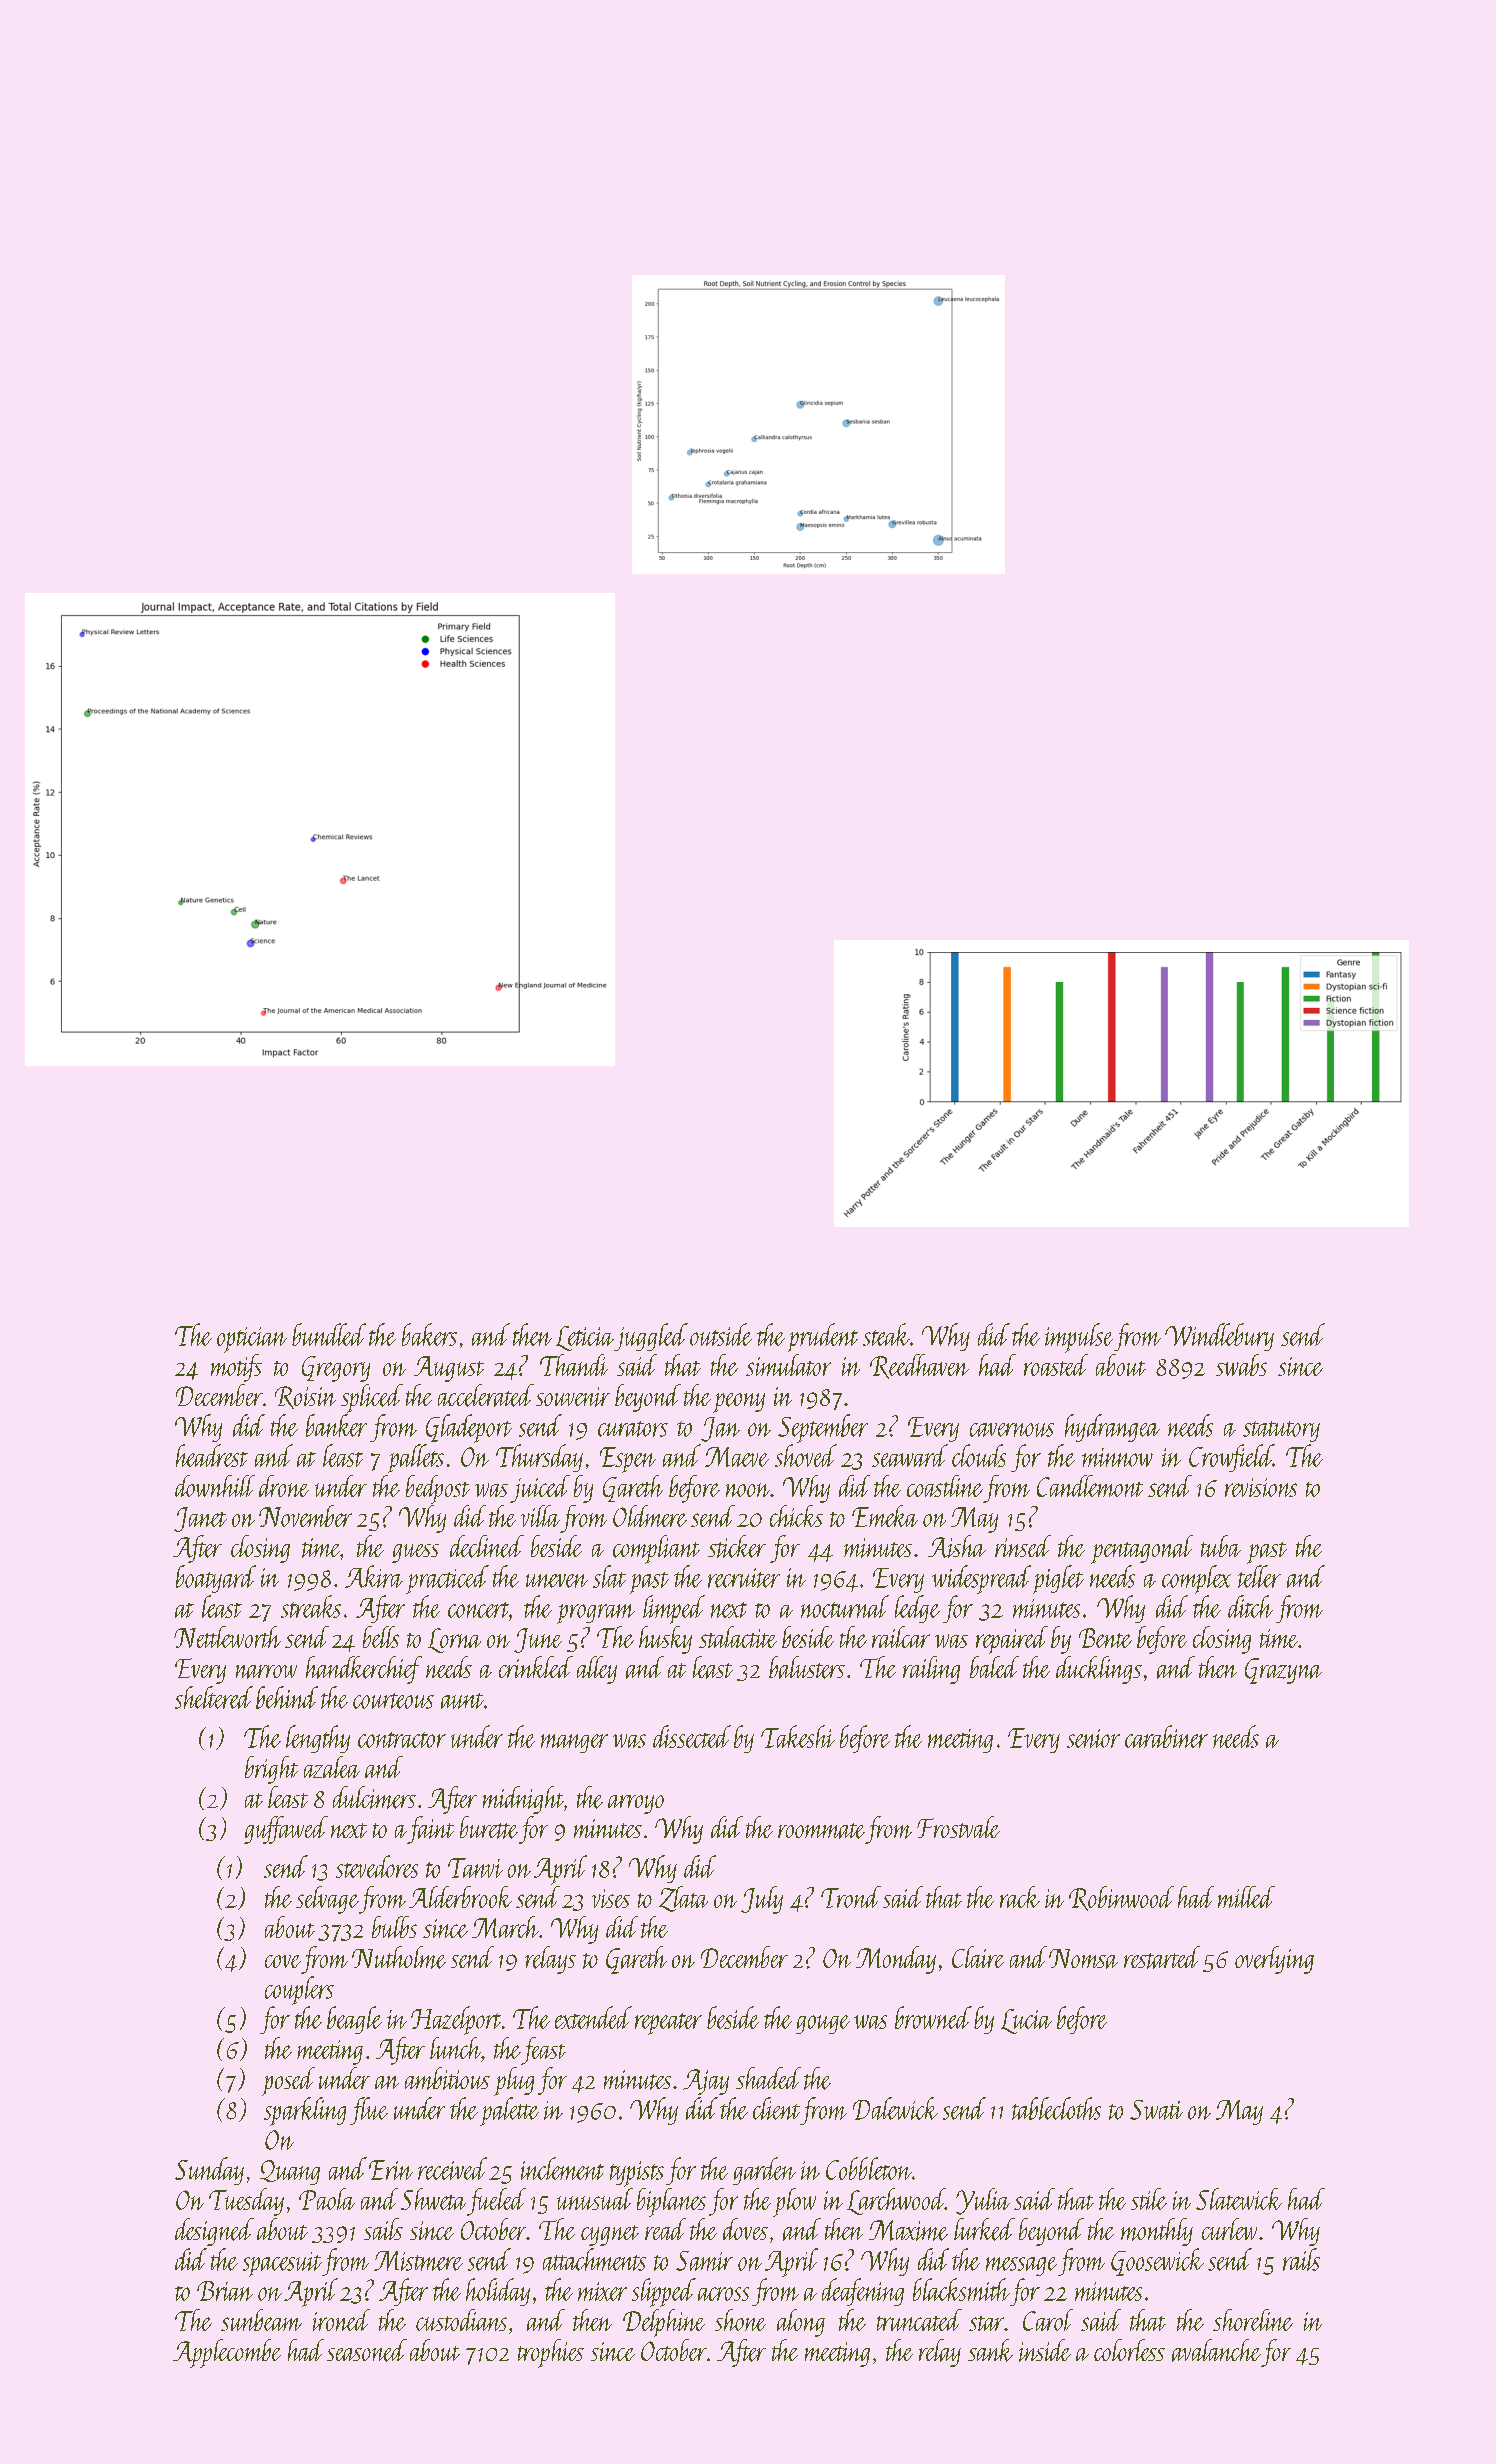 Image resolution: width=1496 pixels, height=2464 pixels. I want to click on Frostvale, so click(958, 1827).
